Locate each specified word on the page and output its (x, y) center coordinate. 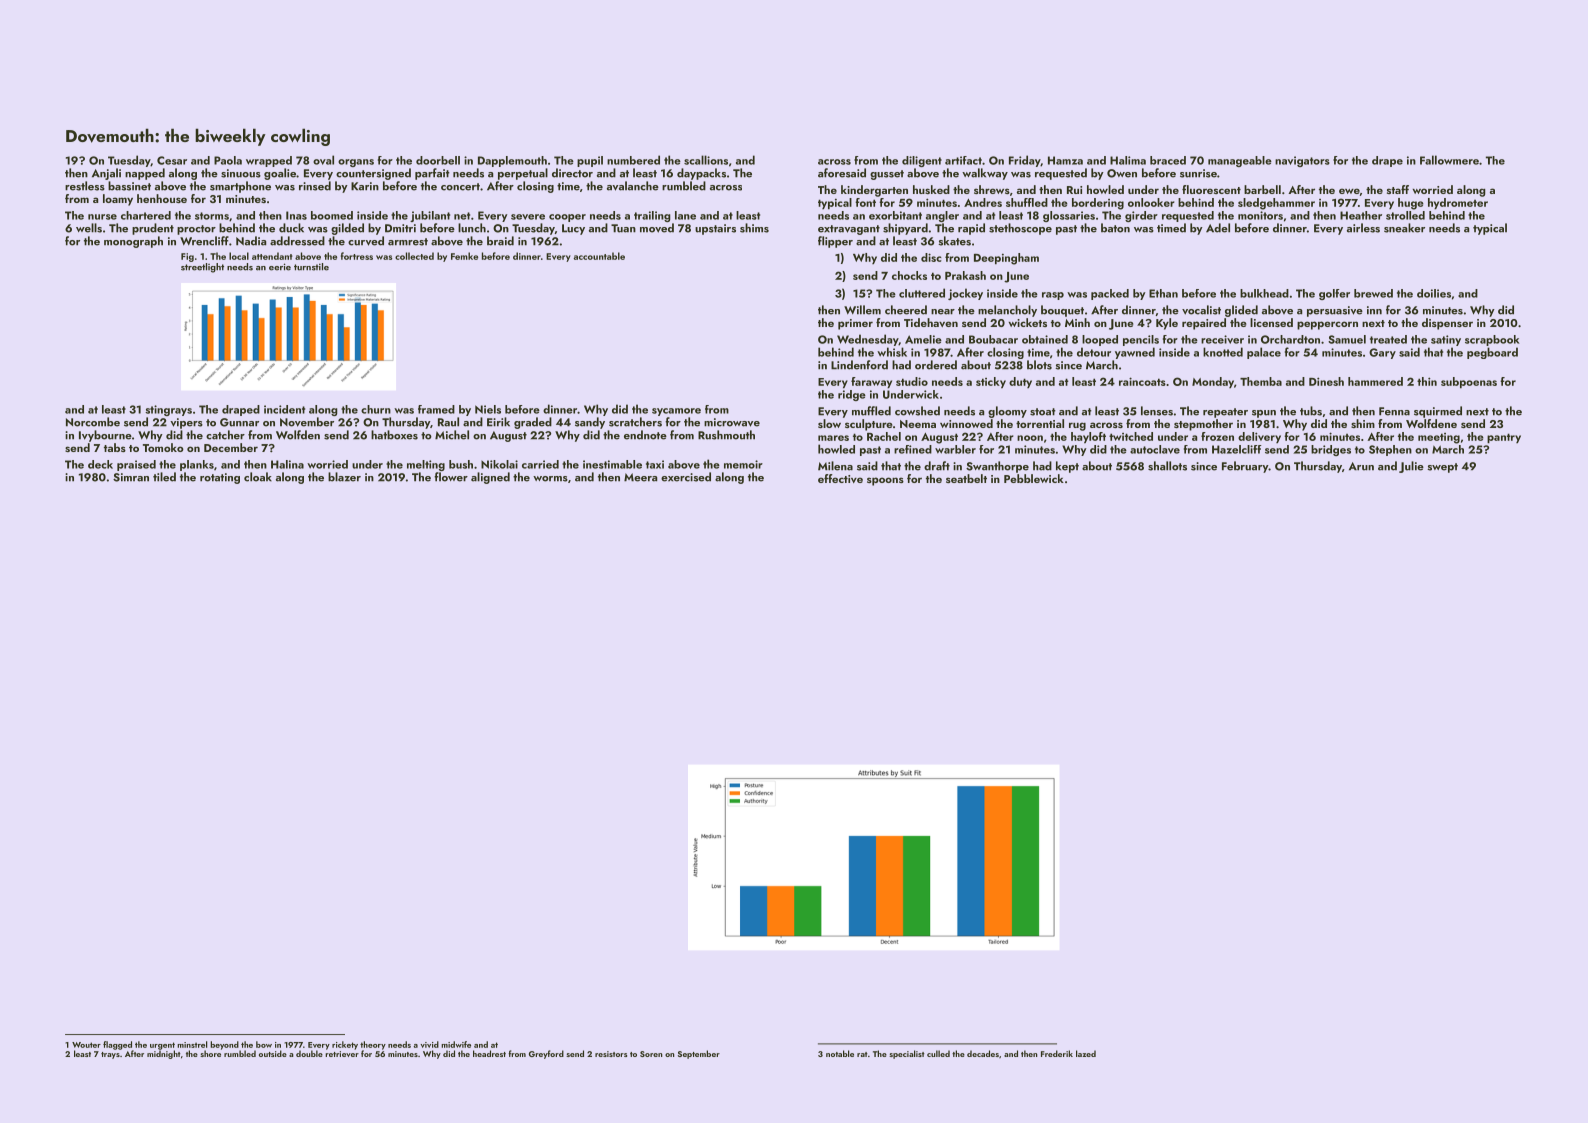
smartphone (240, 187)
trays (110, 1055)
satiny (1446, 340)
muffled (871, 411)
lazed (1086, 1053)
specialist (907, 1054)
